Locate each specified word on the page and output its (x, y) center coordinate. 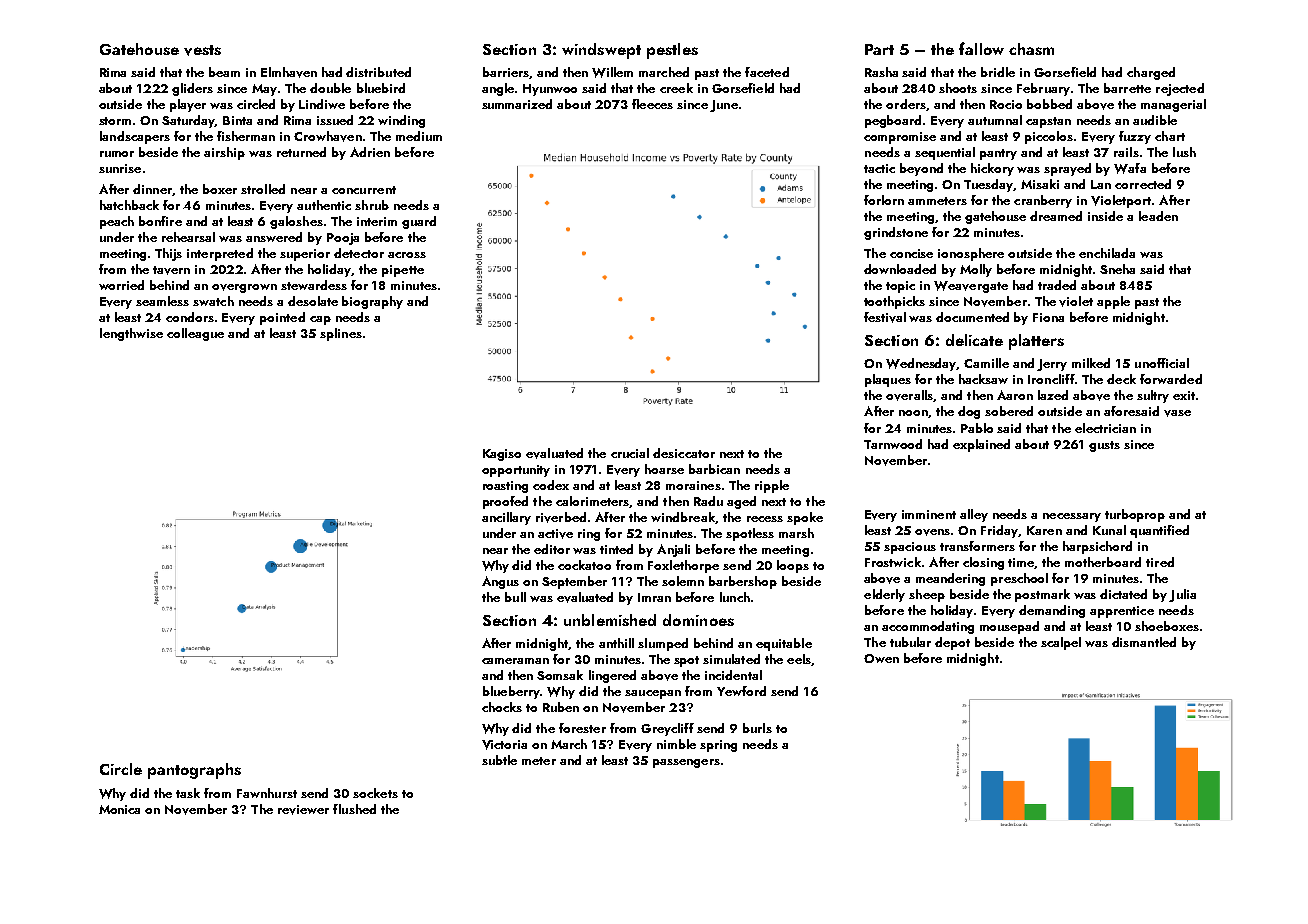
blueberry (512, 692)
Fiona (1048, 317)
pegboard (893, 121)
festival (885, 317)
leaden (1158, 216)
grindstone (896, 233)
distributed (378, 72)
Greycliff (667, 729)
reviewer (303, 810)
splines (341, 334)
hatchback (129, 205)
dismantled (1144, 642)
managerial (1173, 105)
